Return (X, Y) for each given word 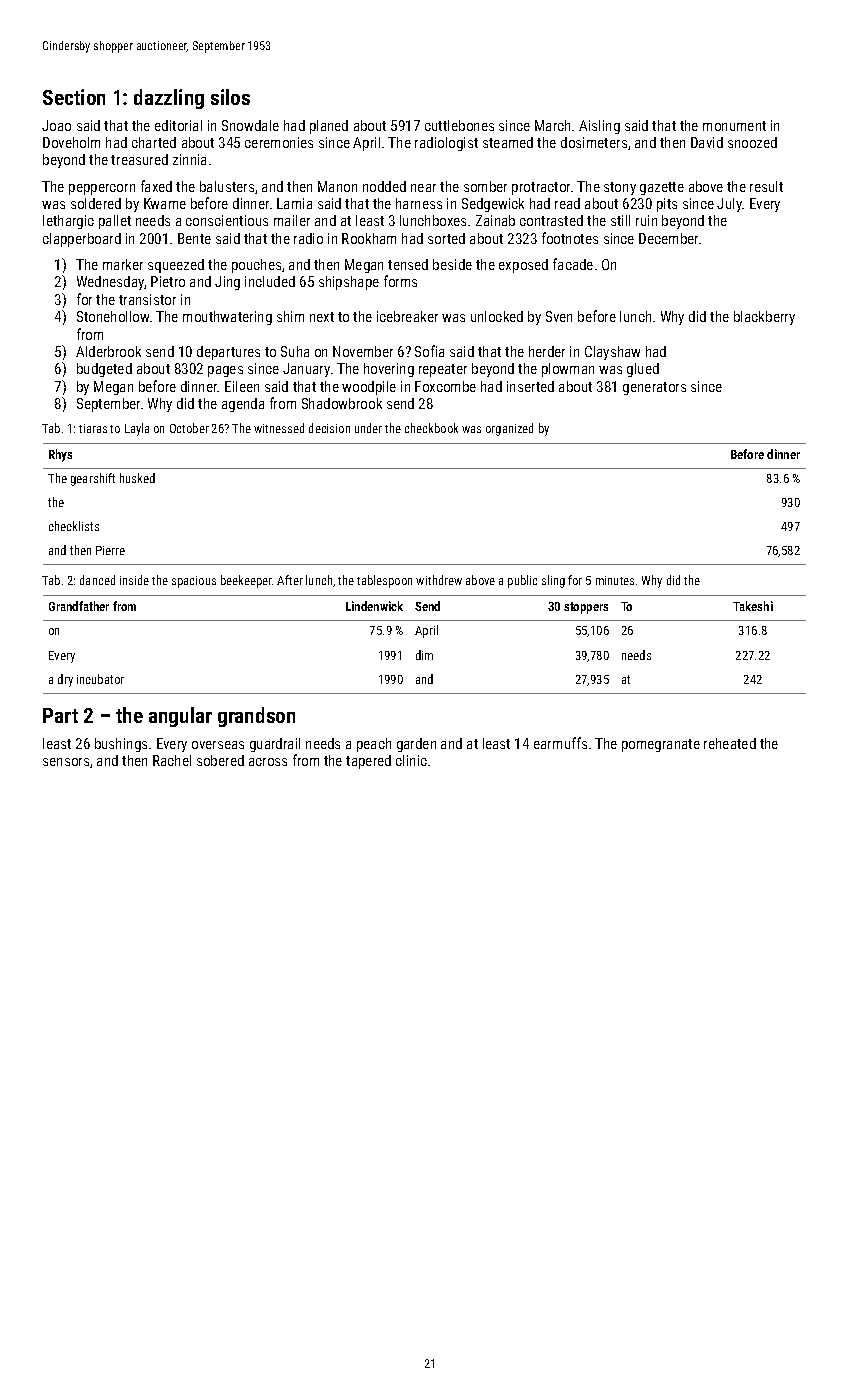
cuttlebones (459, 125)
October (189, 428)
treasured (139, 159)
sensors (66, 762)
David (707, 142)
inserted (530, 386)
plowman (568, 370)
